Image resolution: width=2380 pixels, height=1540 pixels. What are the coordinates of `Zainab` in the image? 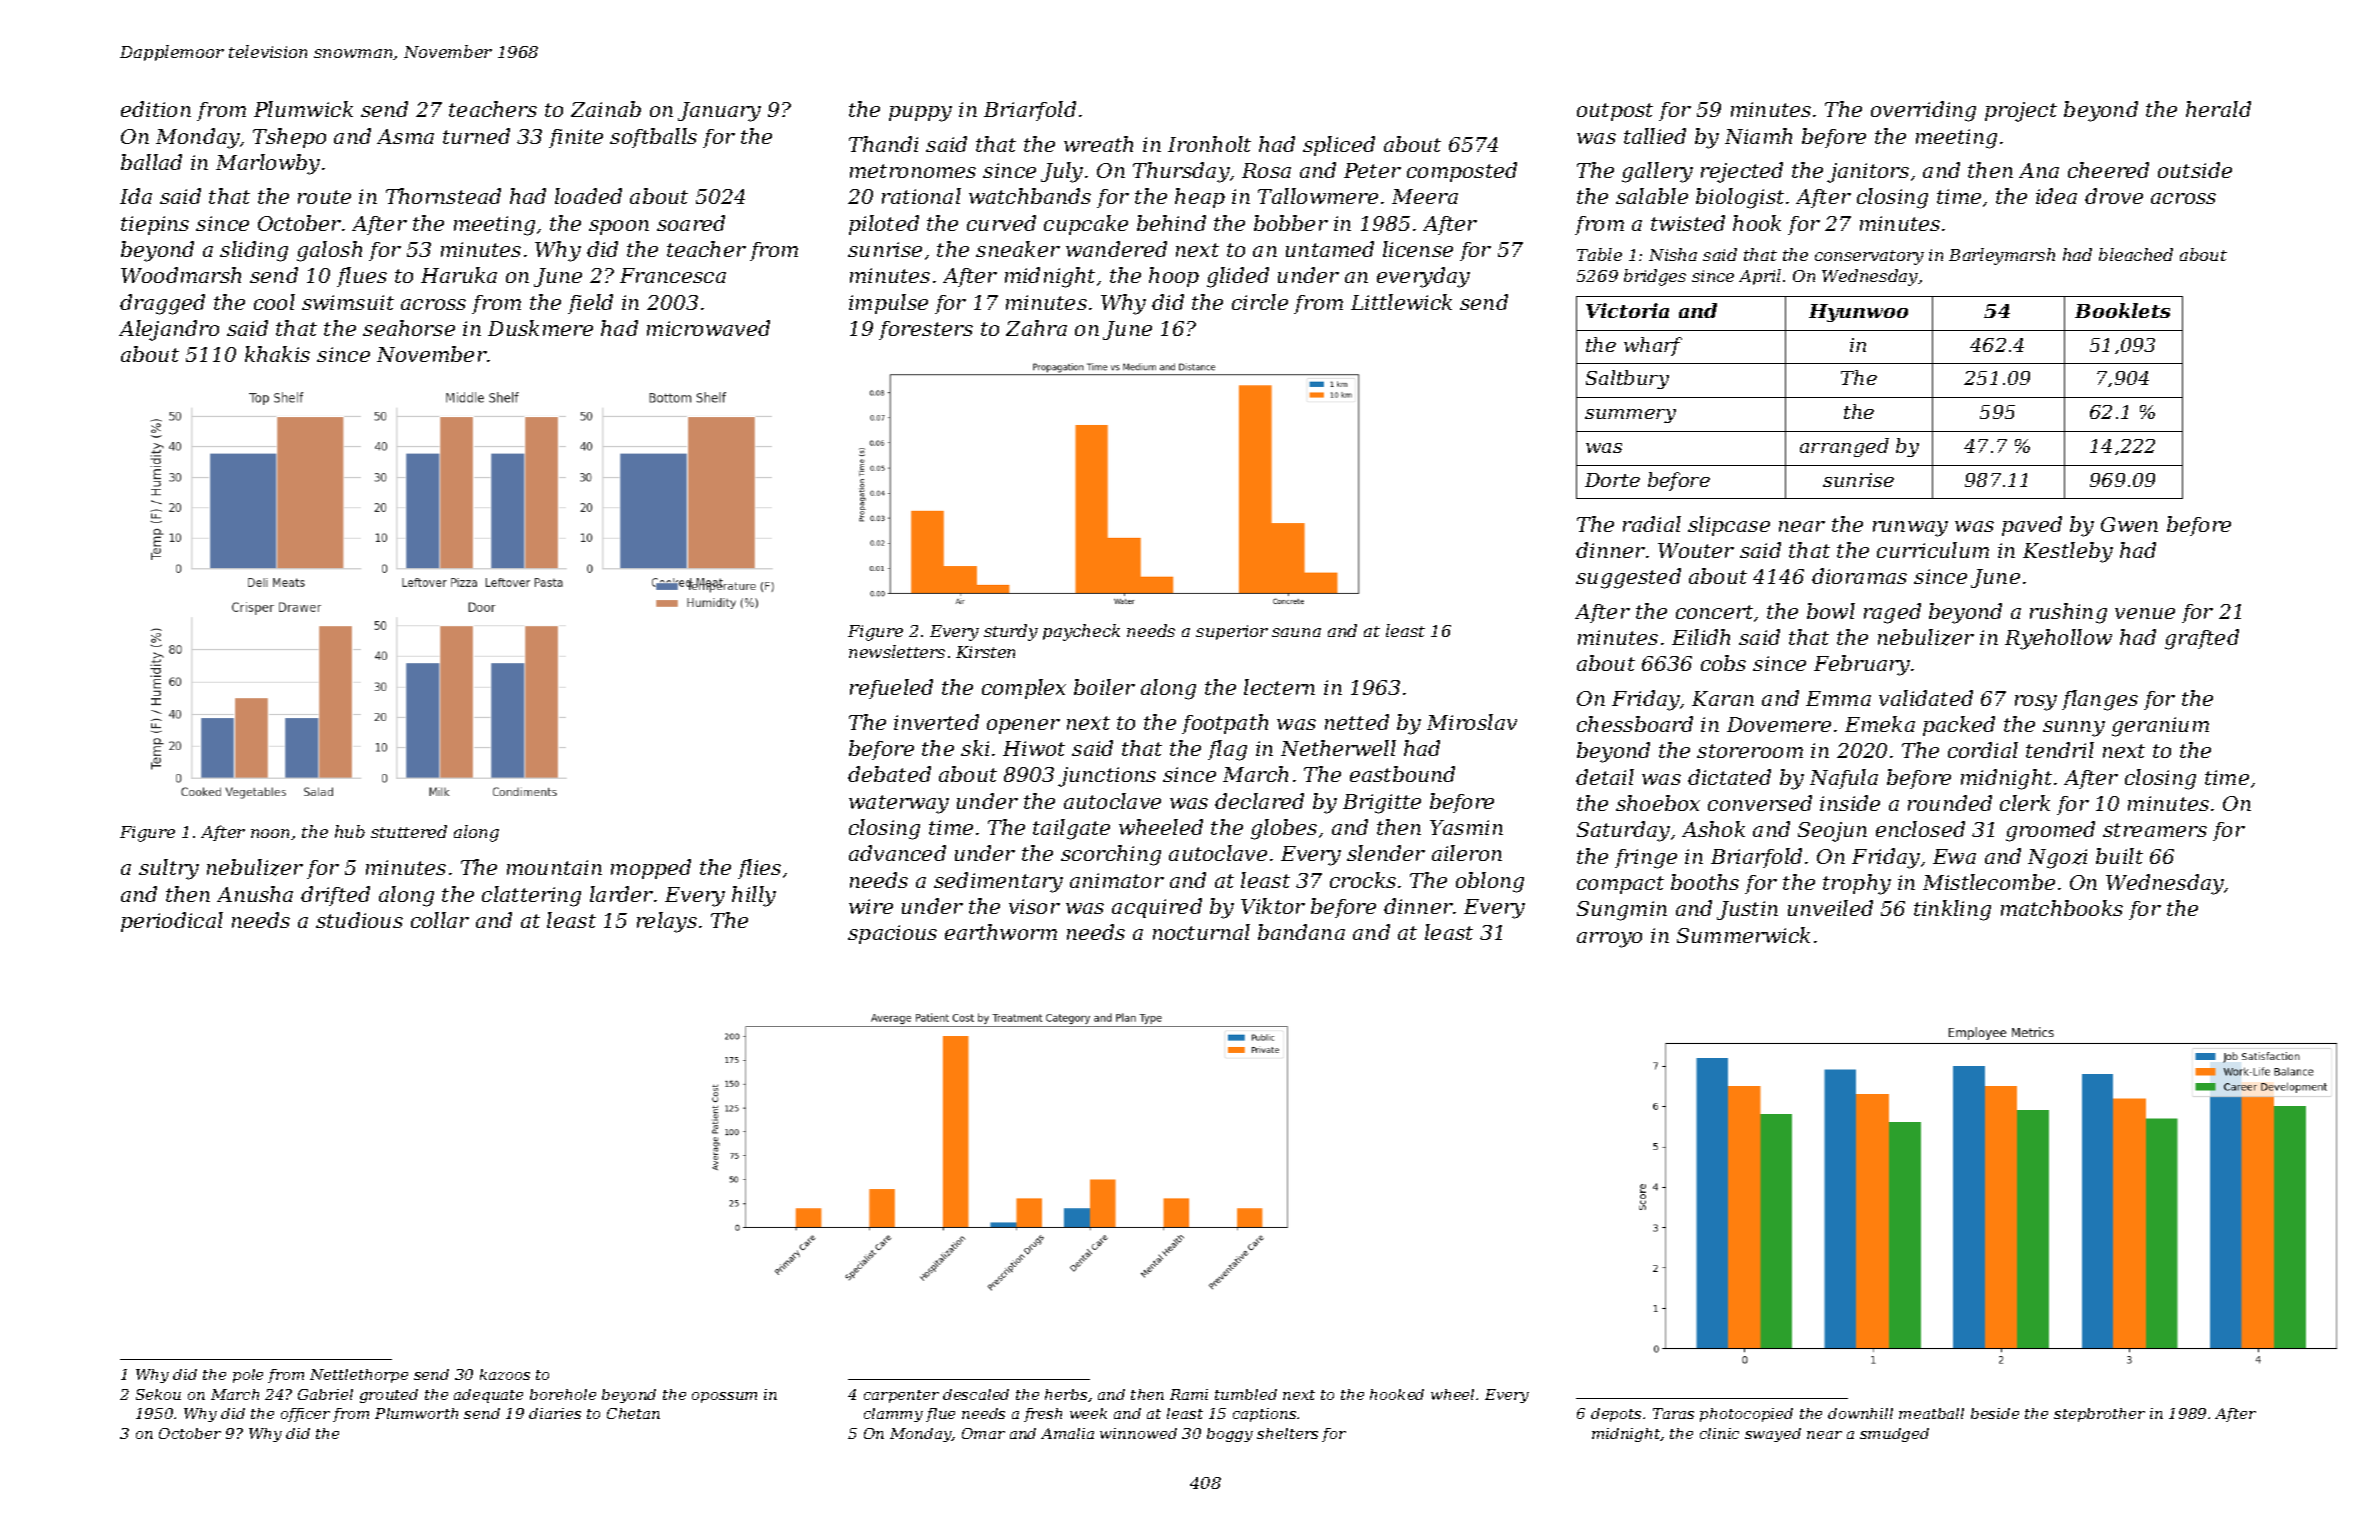 It's located at (606, 109).
